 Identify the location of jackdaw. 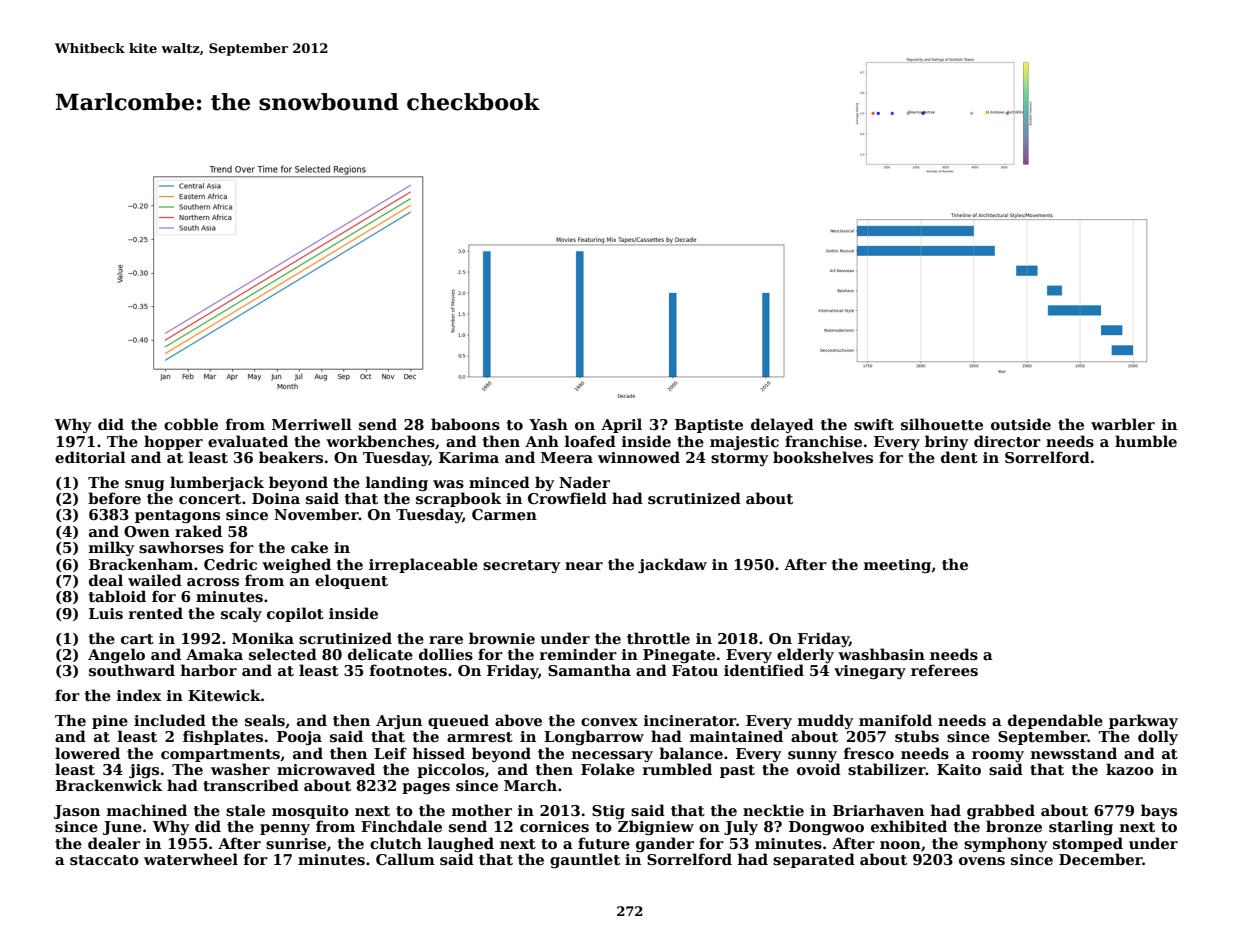
(672, 565).
